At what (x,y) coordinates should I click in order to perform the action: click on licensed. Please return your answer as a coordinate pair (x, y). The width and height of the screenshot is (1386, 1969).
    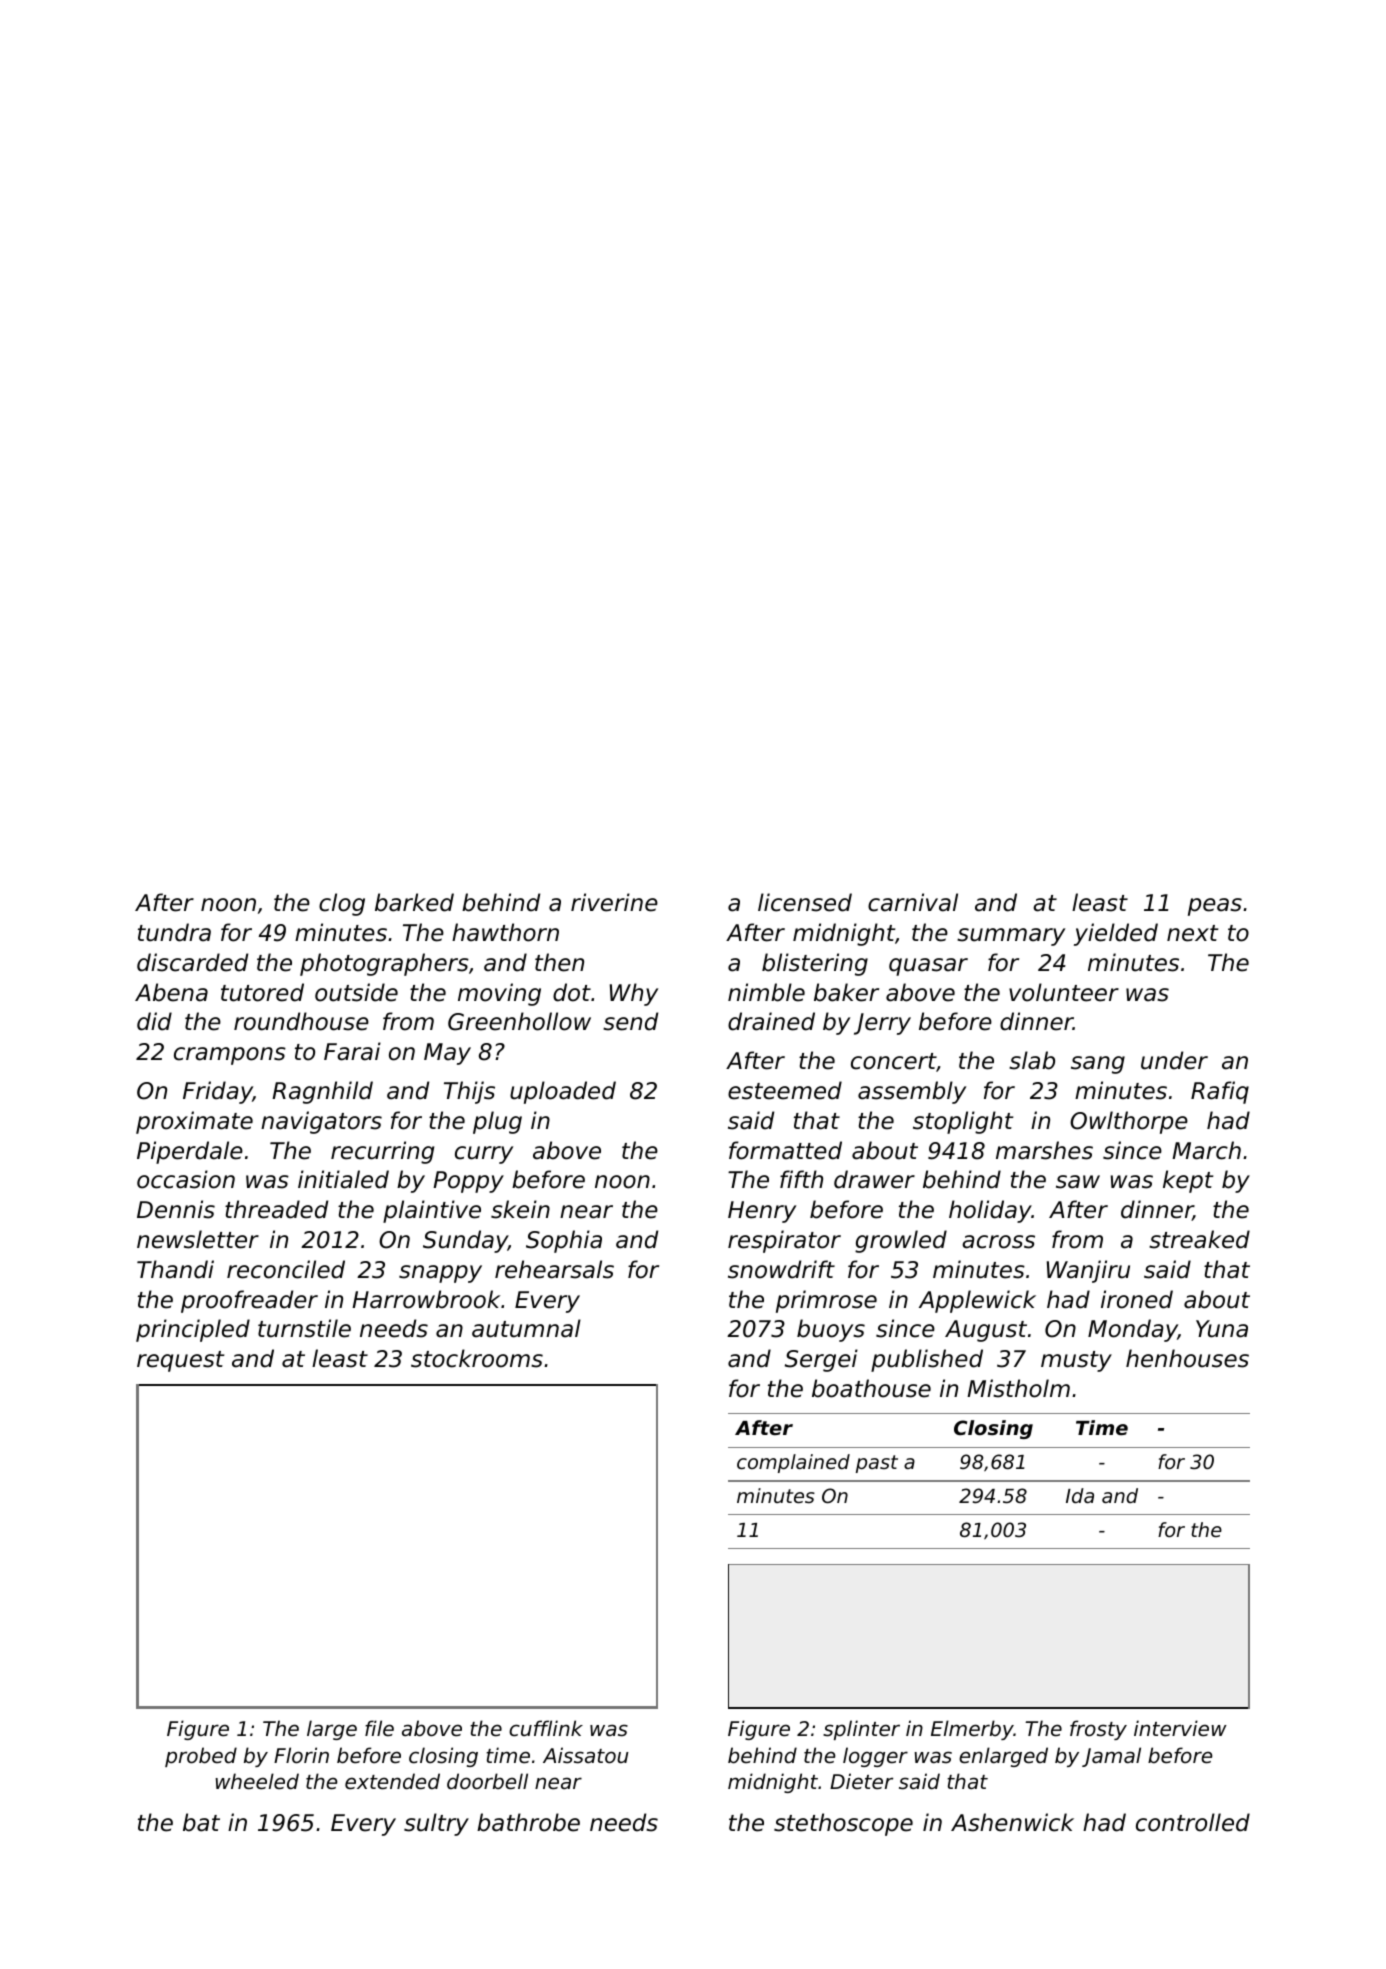
    Looking at the image, I should click on (805, 902).
